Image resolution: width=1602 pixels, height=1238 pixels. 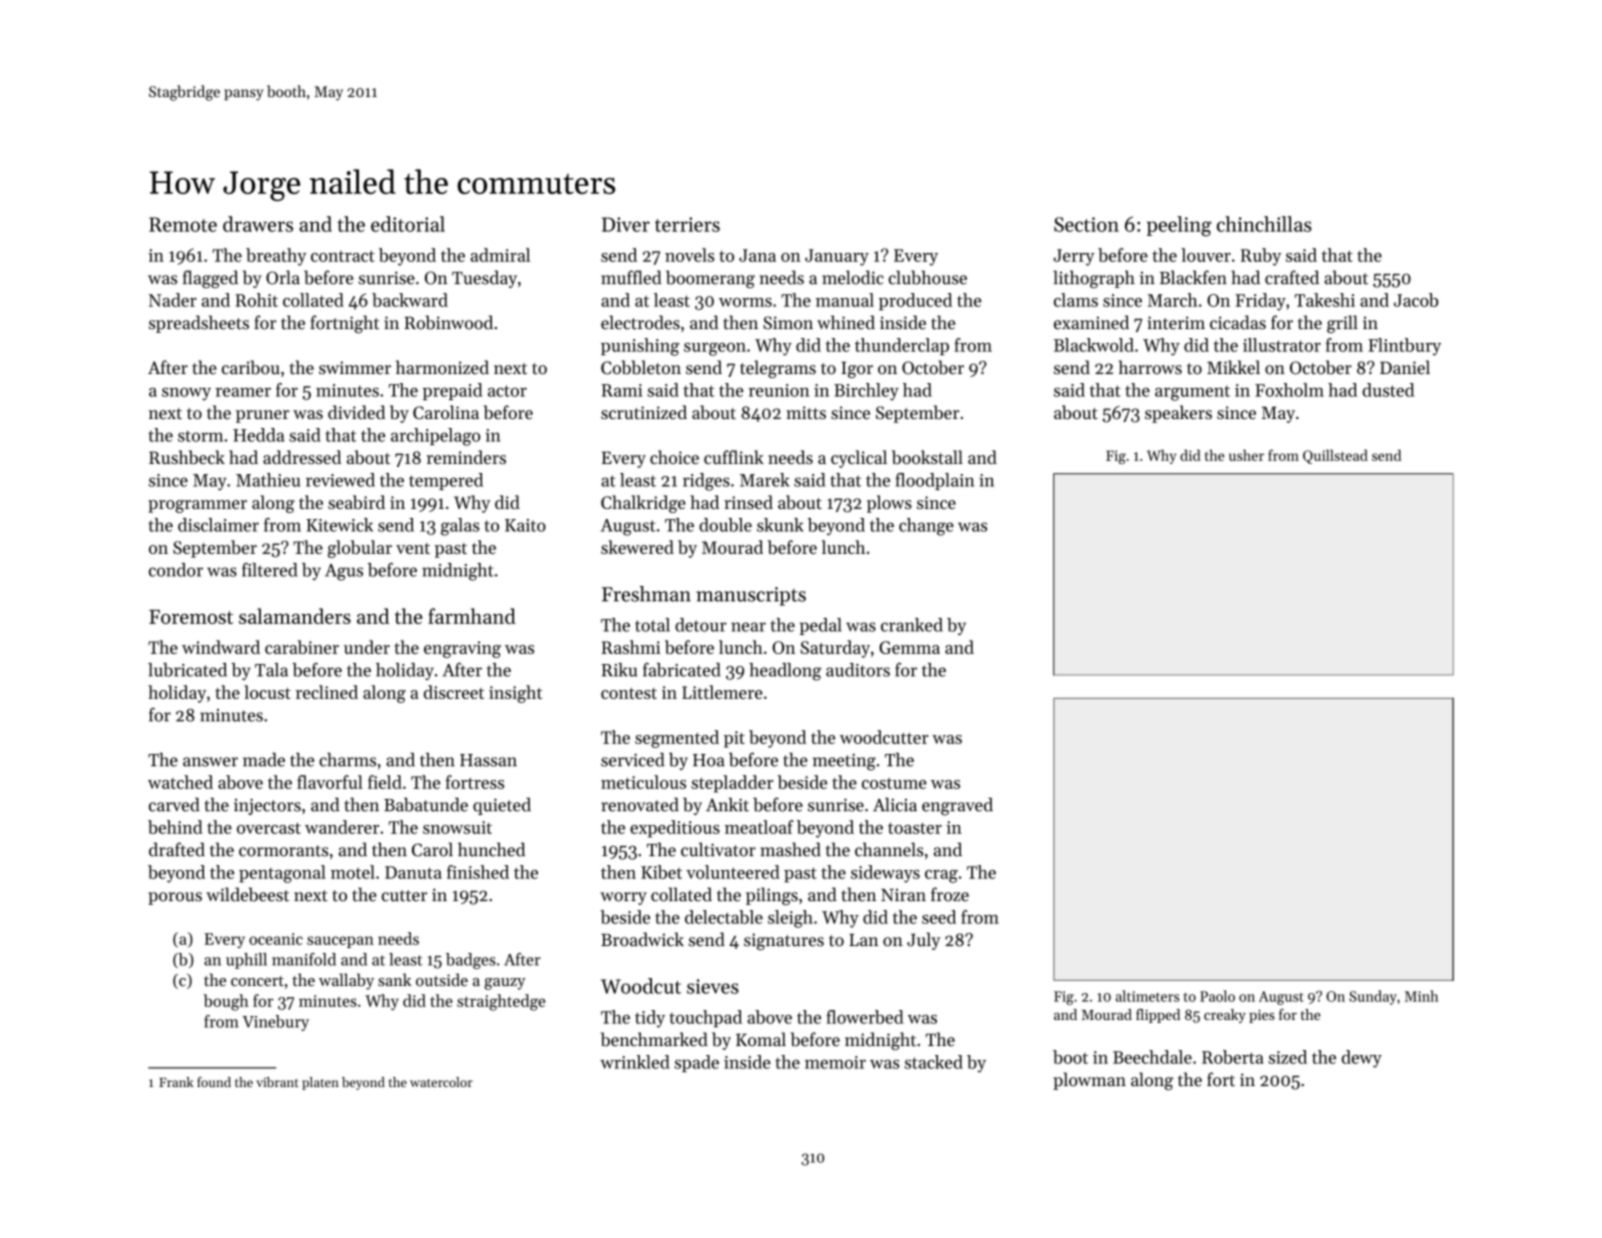 I want to click on Remote, so click(x=183, y=224).
